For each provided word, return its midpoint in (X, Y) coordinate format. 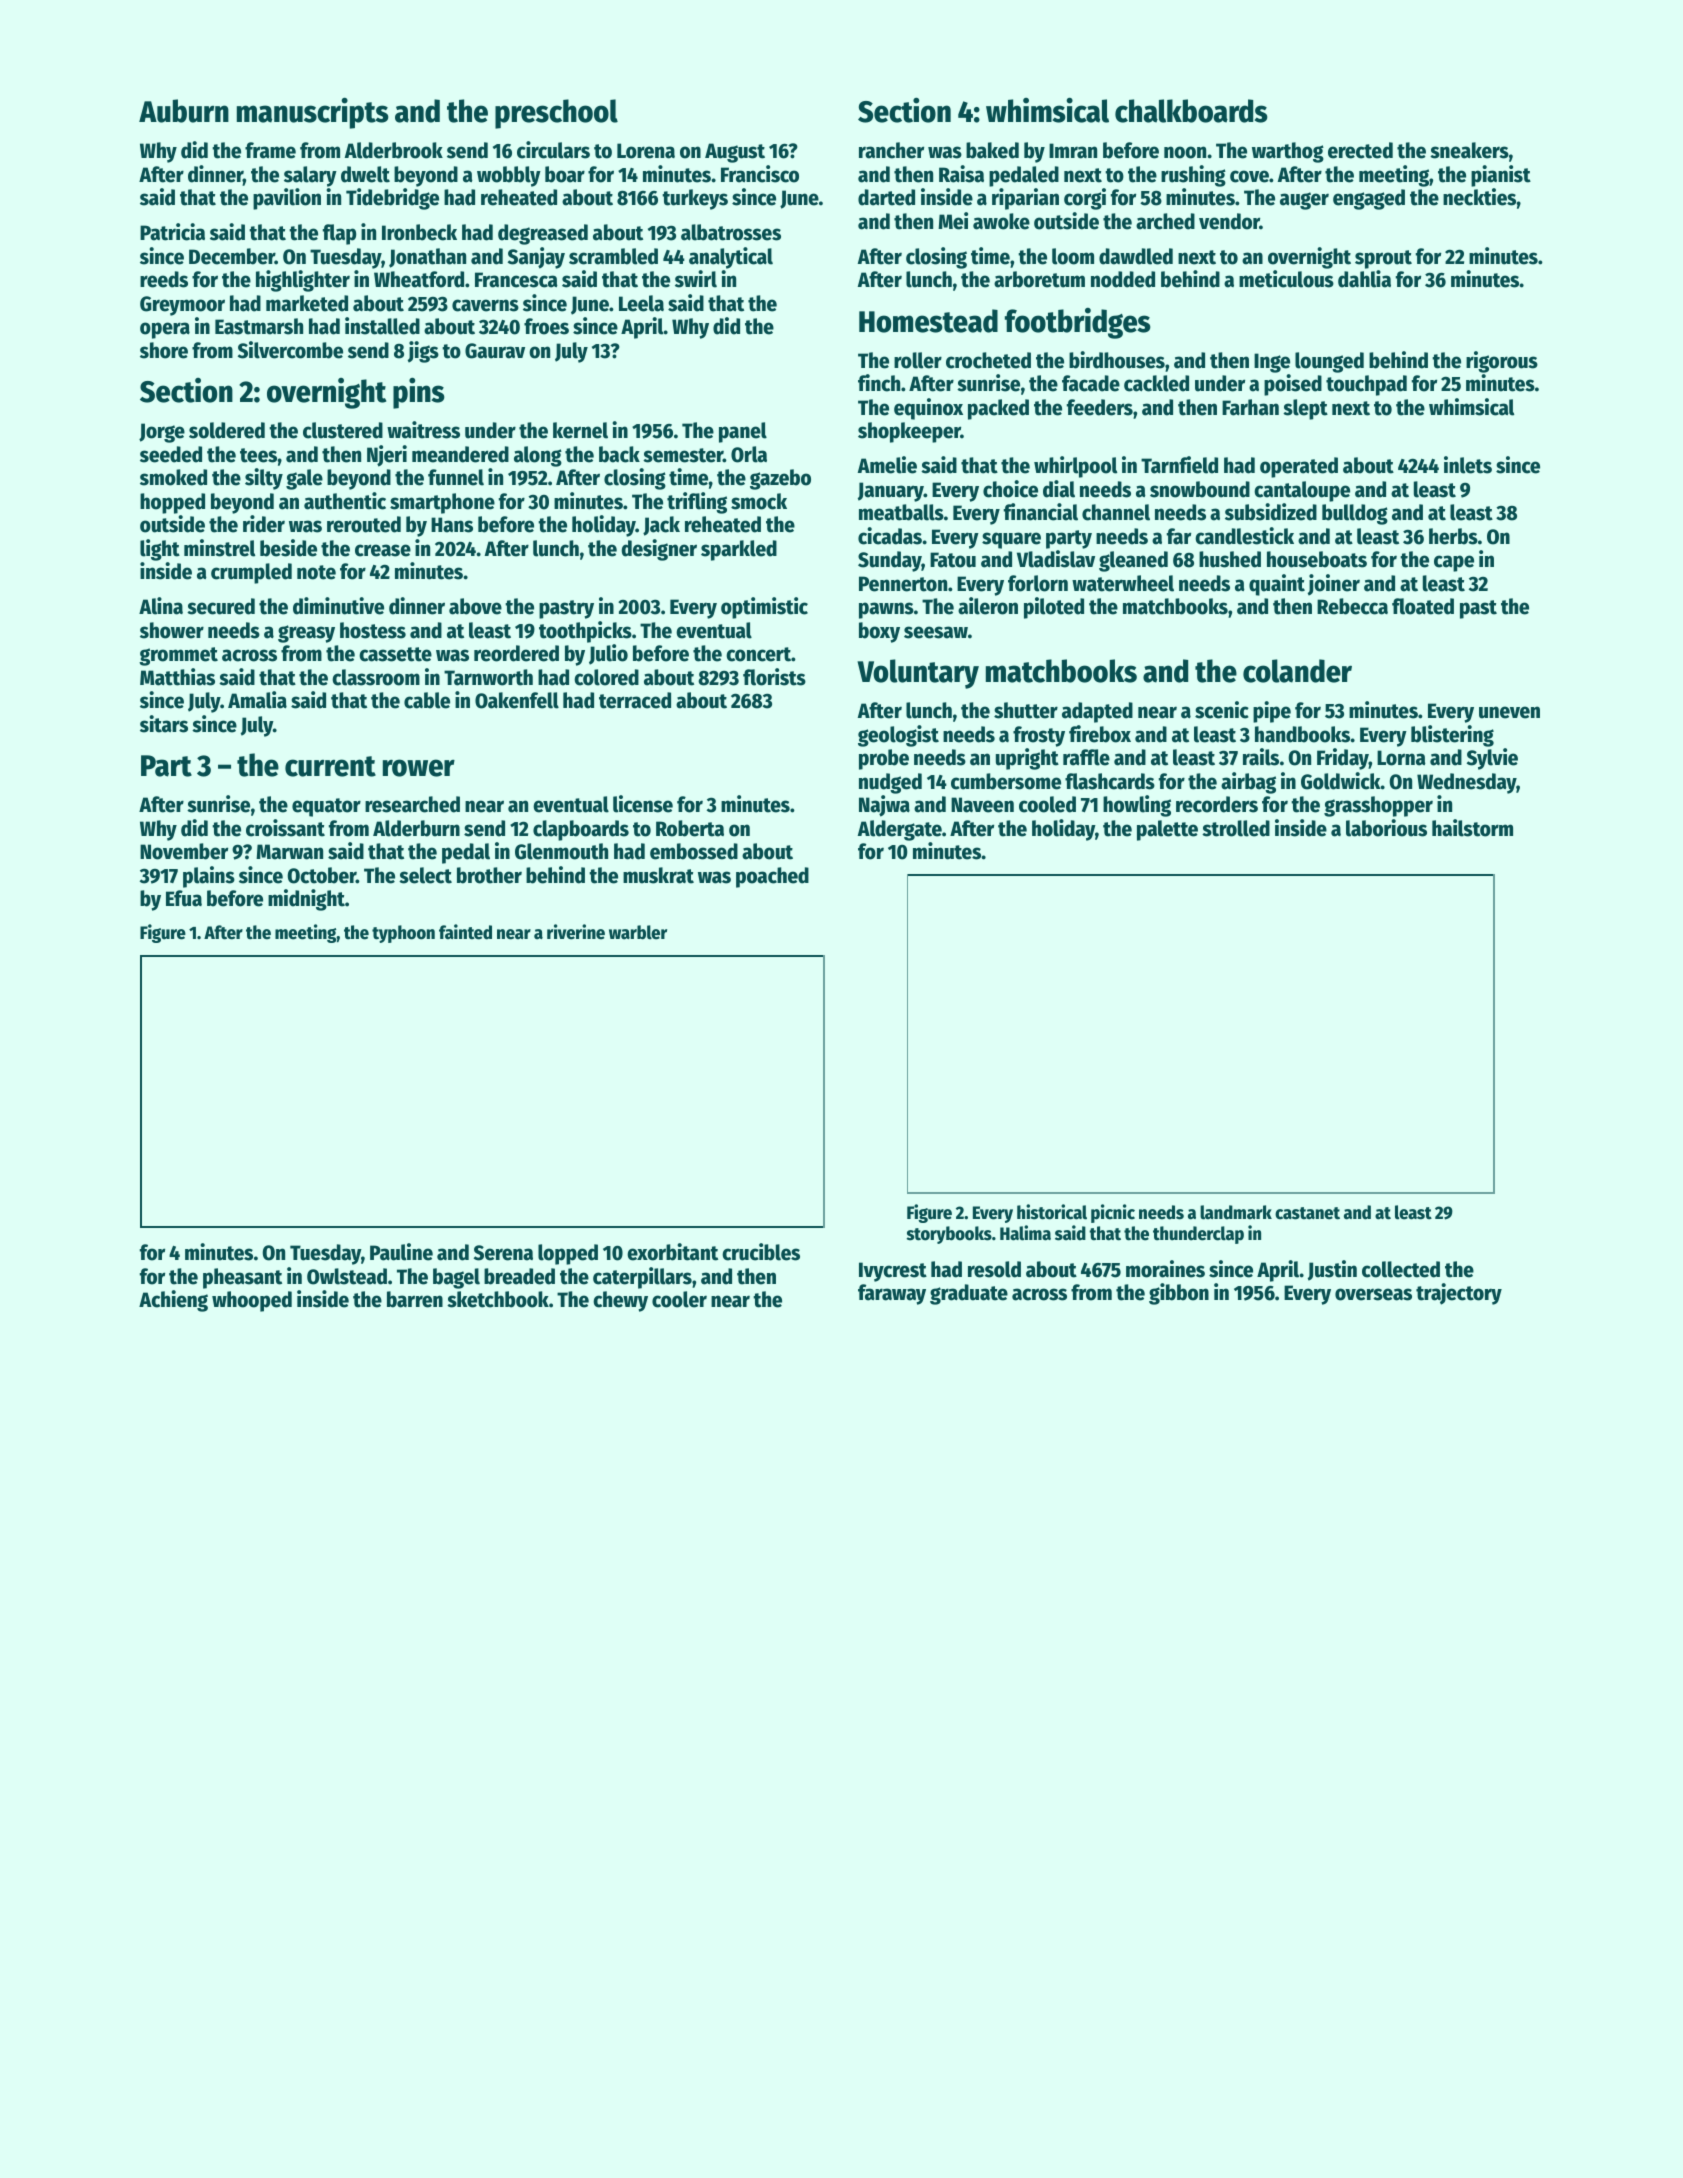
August (735, 153)
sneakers (1469, 150)
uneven (1509, 712)
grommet (178, 656)
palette (1167, 830)
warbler (638, 932)
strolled (1236, 828)
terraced (635, 700)
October (321, 875)
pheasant (242, 1278)
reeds (164, 279)
